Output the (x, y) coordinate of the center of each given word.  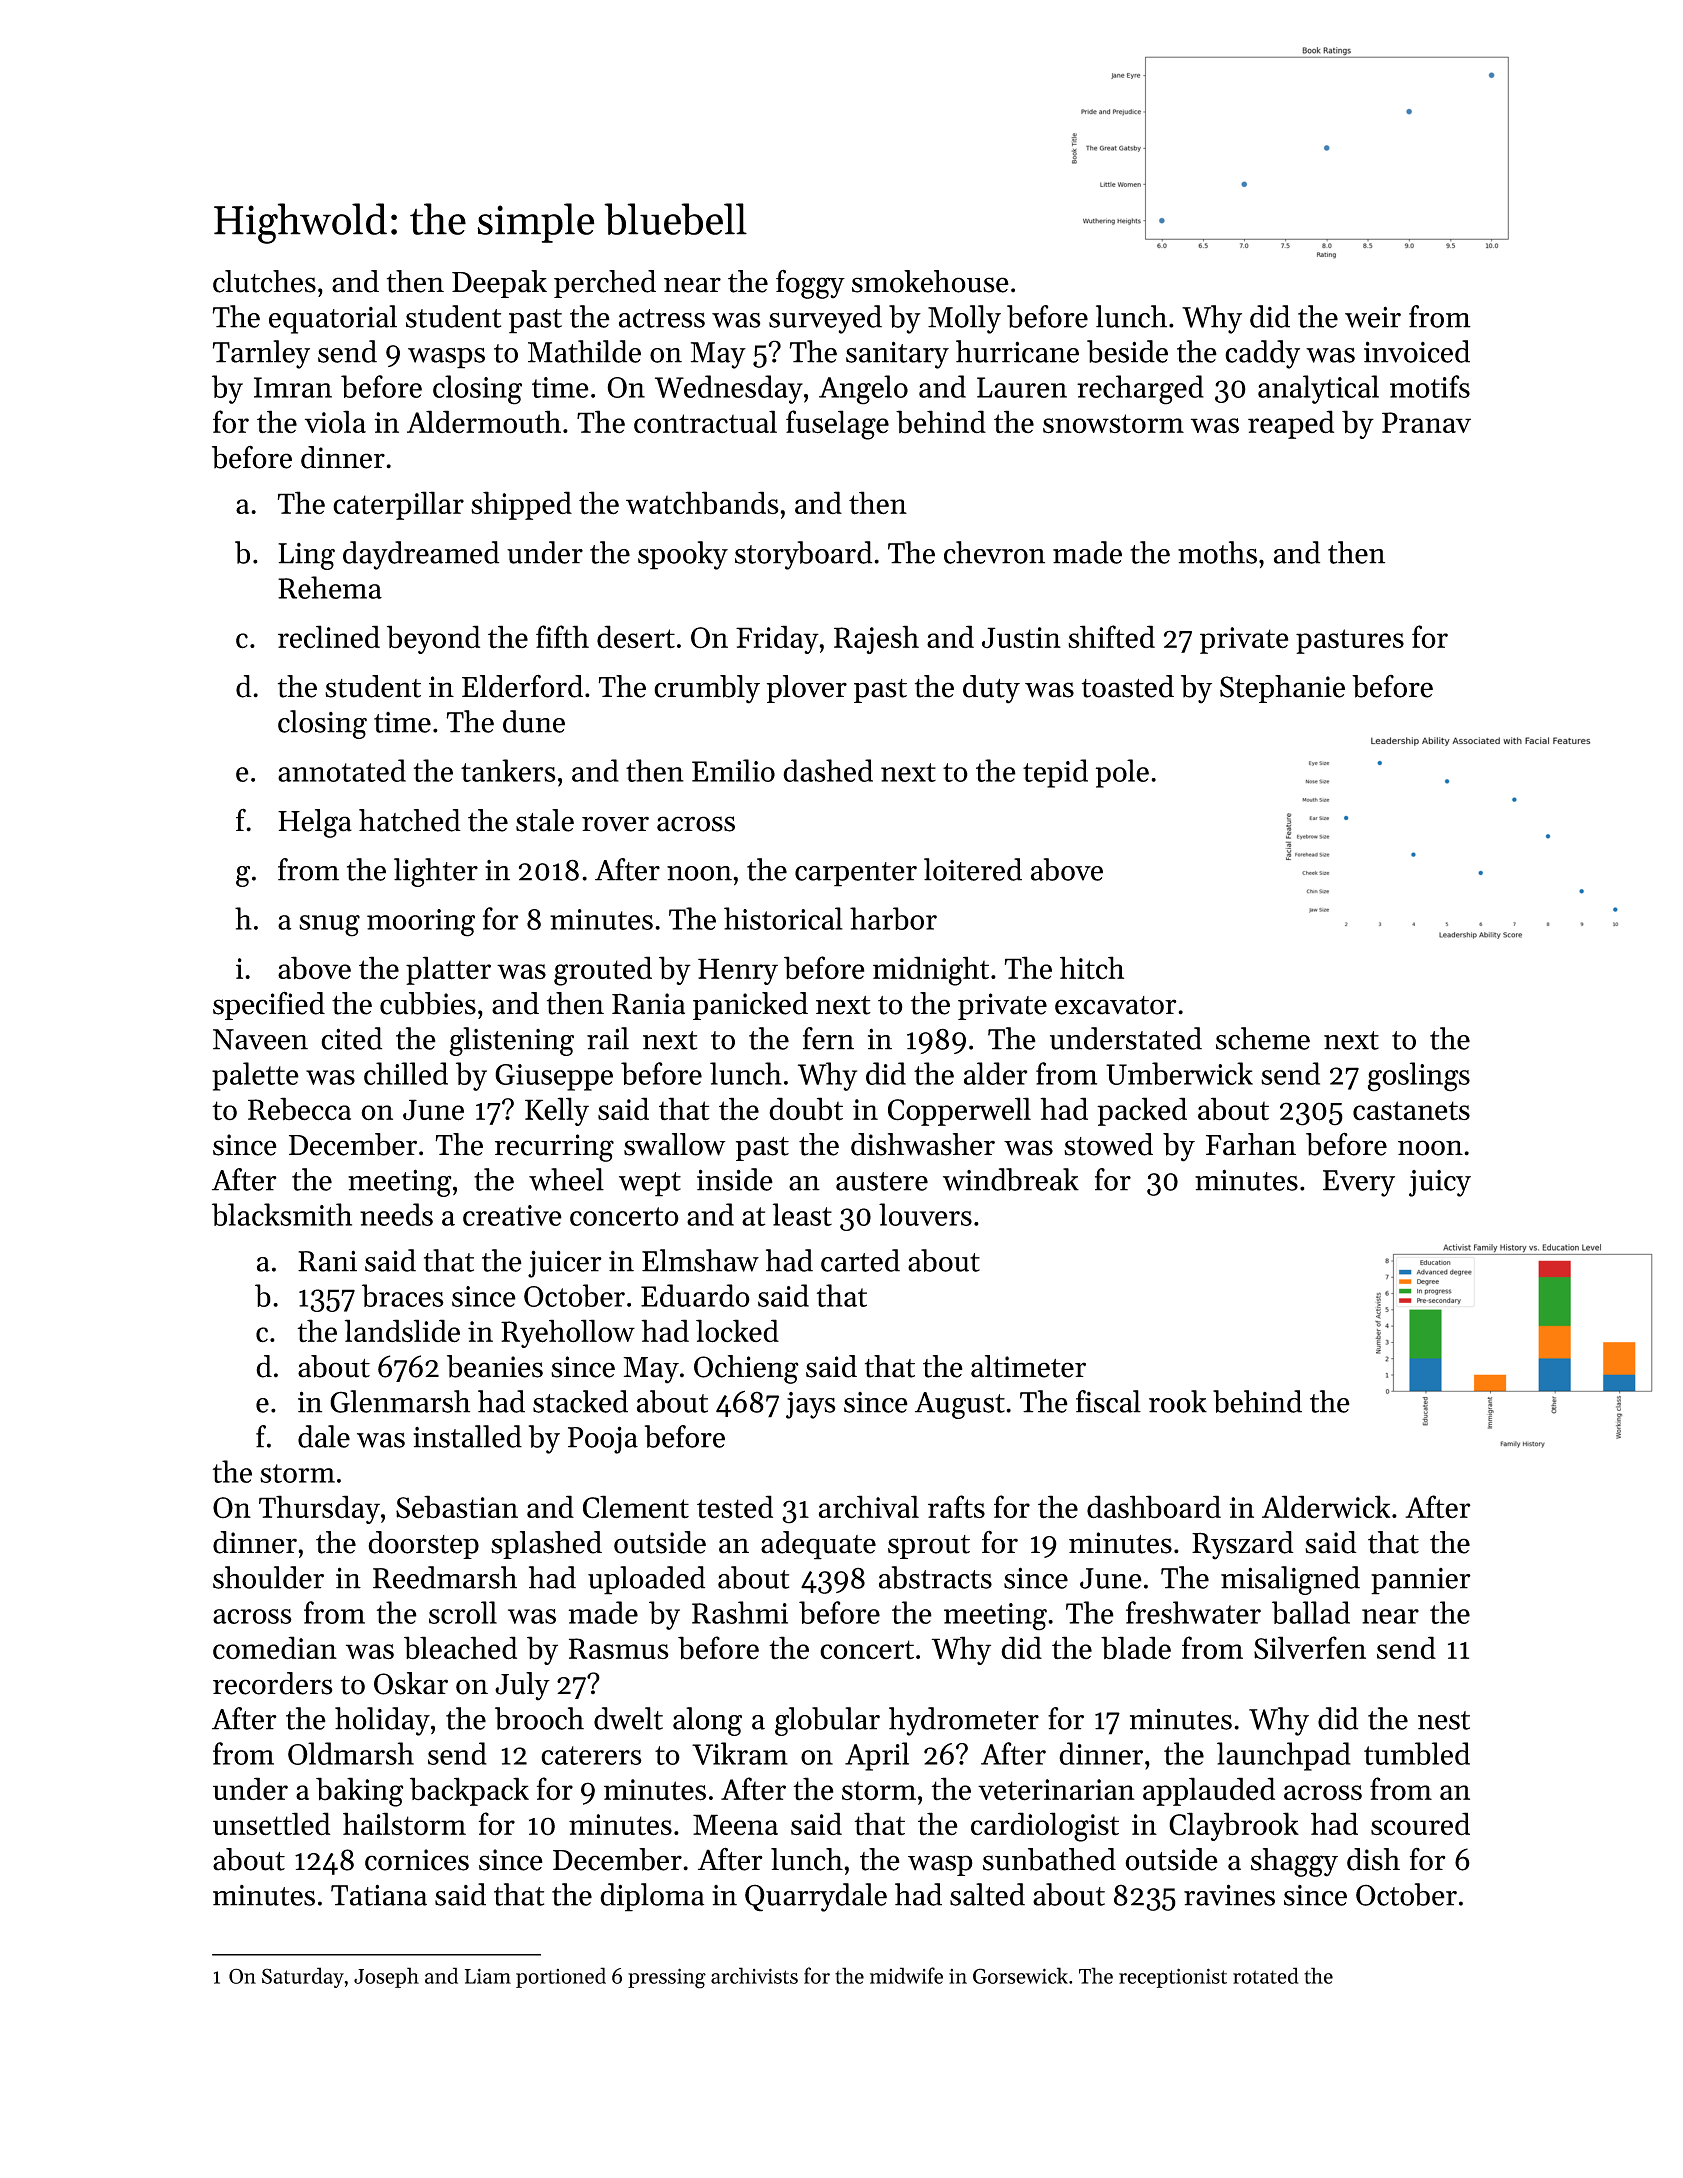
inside (735, 1179)
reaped (1291, 424)
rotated (1266, 1975)
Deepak (499, 284)
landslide (402, 1331)
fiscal (1108, 1401)
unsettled (271, 1824)
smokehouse (930, 281)
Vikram (740, 1753)
